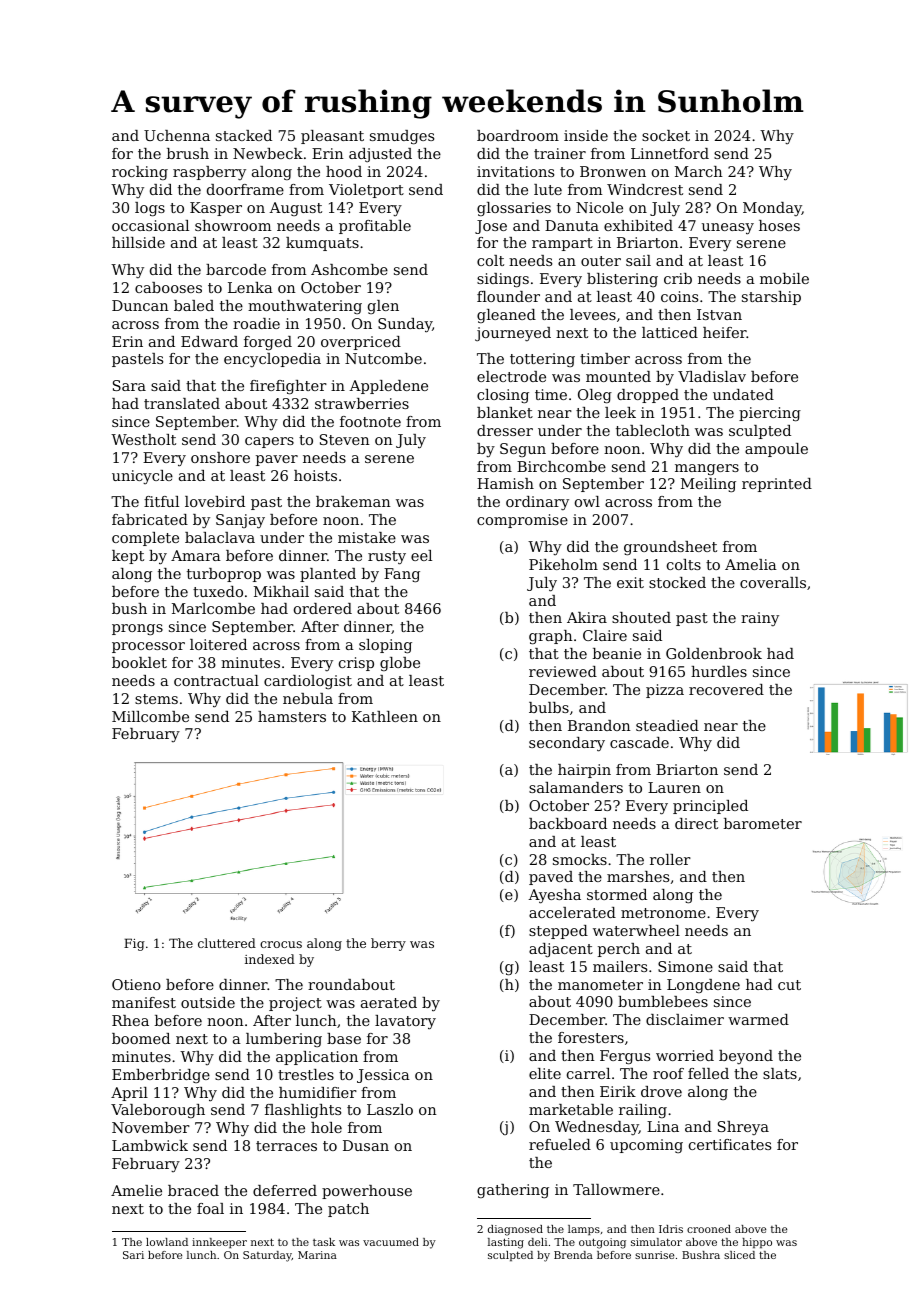 Image resolution: width=924 pixels, height=1308 pixels. I want to click on complete, so click(145, 539).
